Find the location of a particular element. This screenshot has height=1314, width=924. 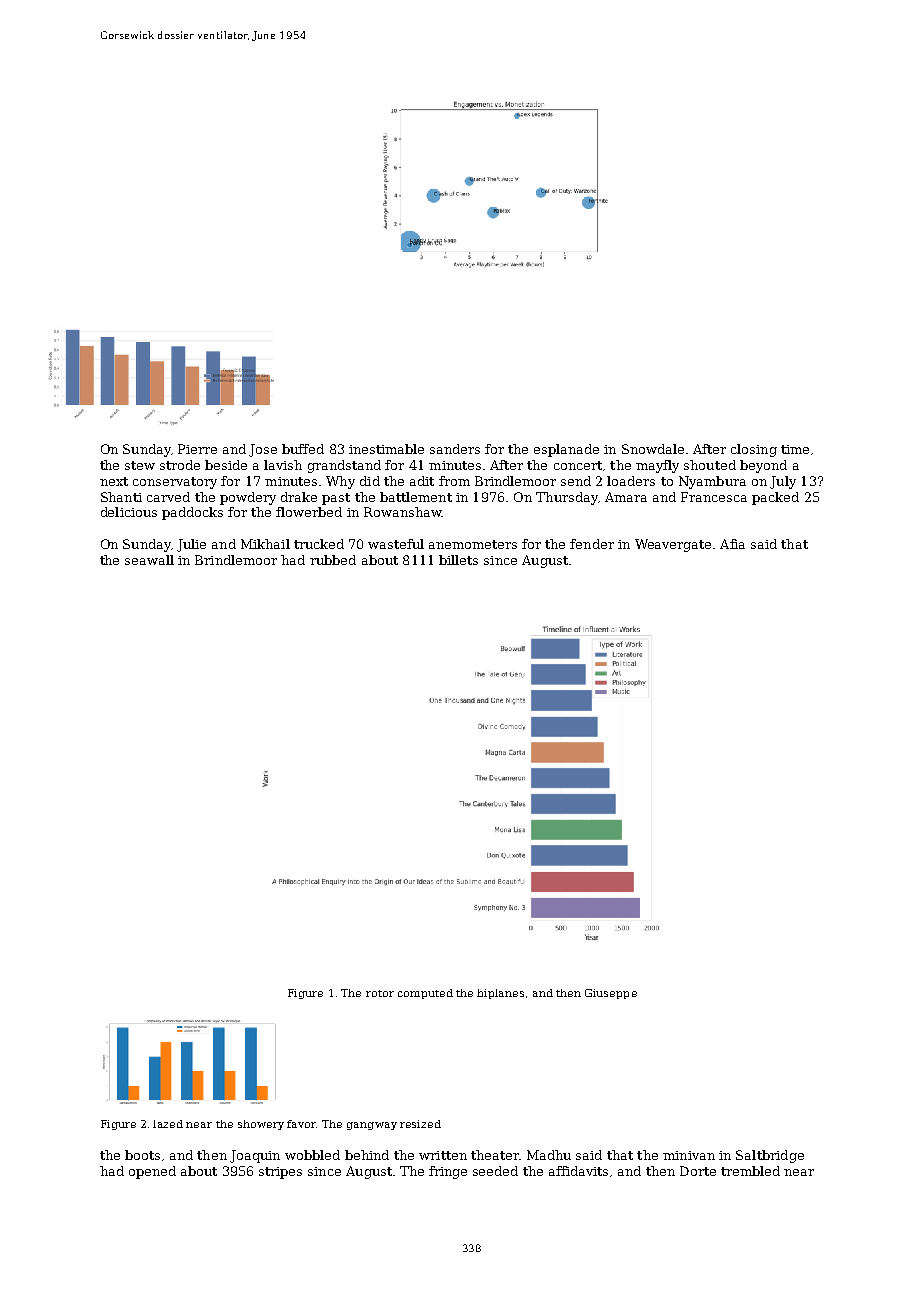

rotor is located at coordinates (380, 993).
